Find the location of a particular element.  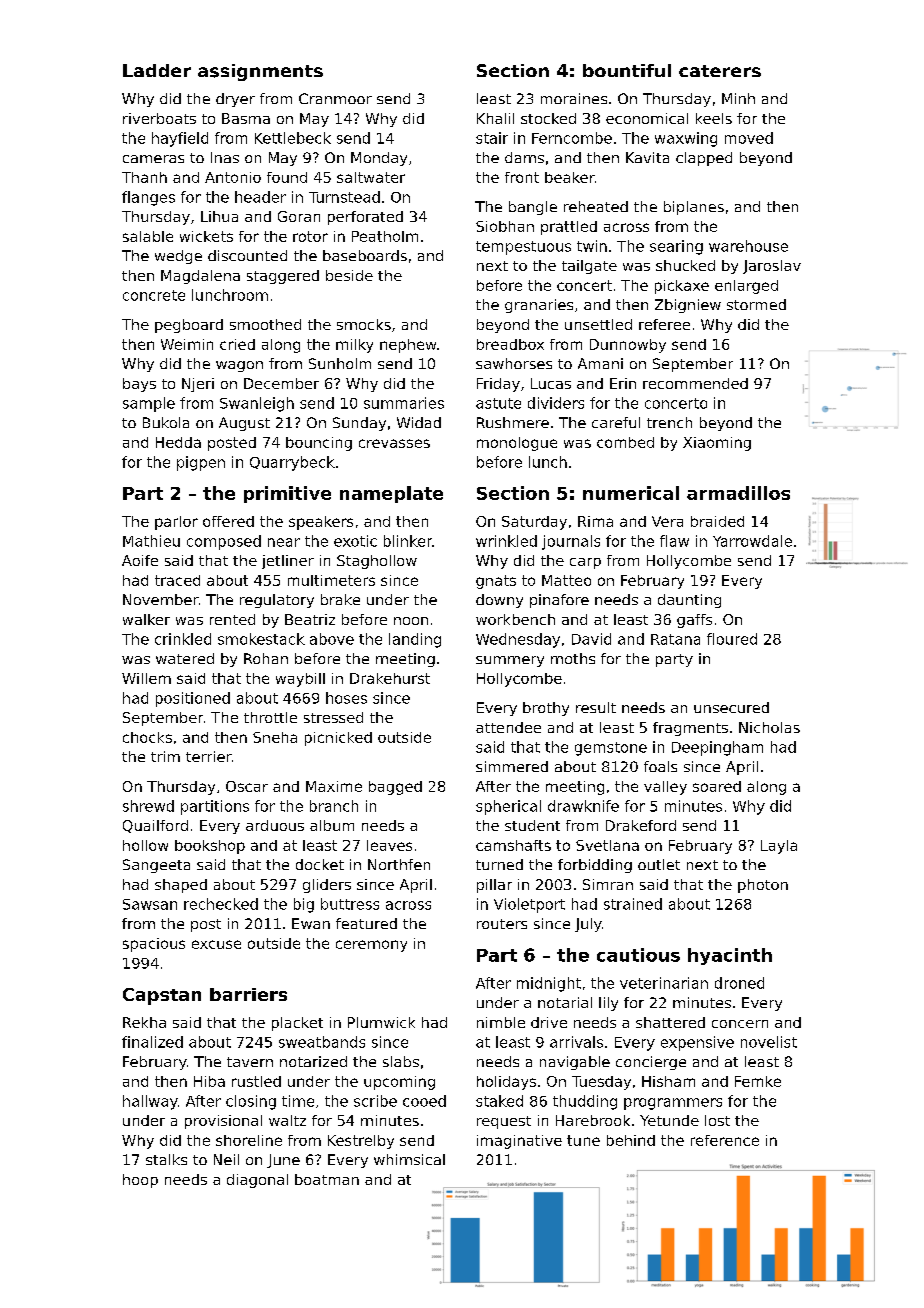

assignments is located at coordinates (260, 72).
